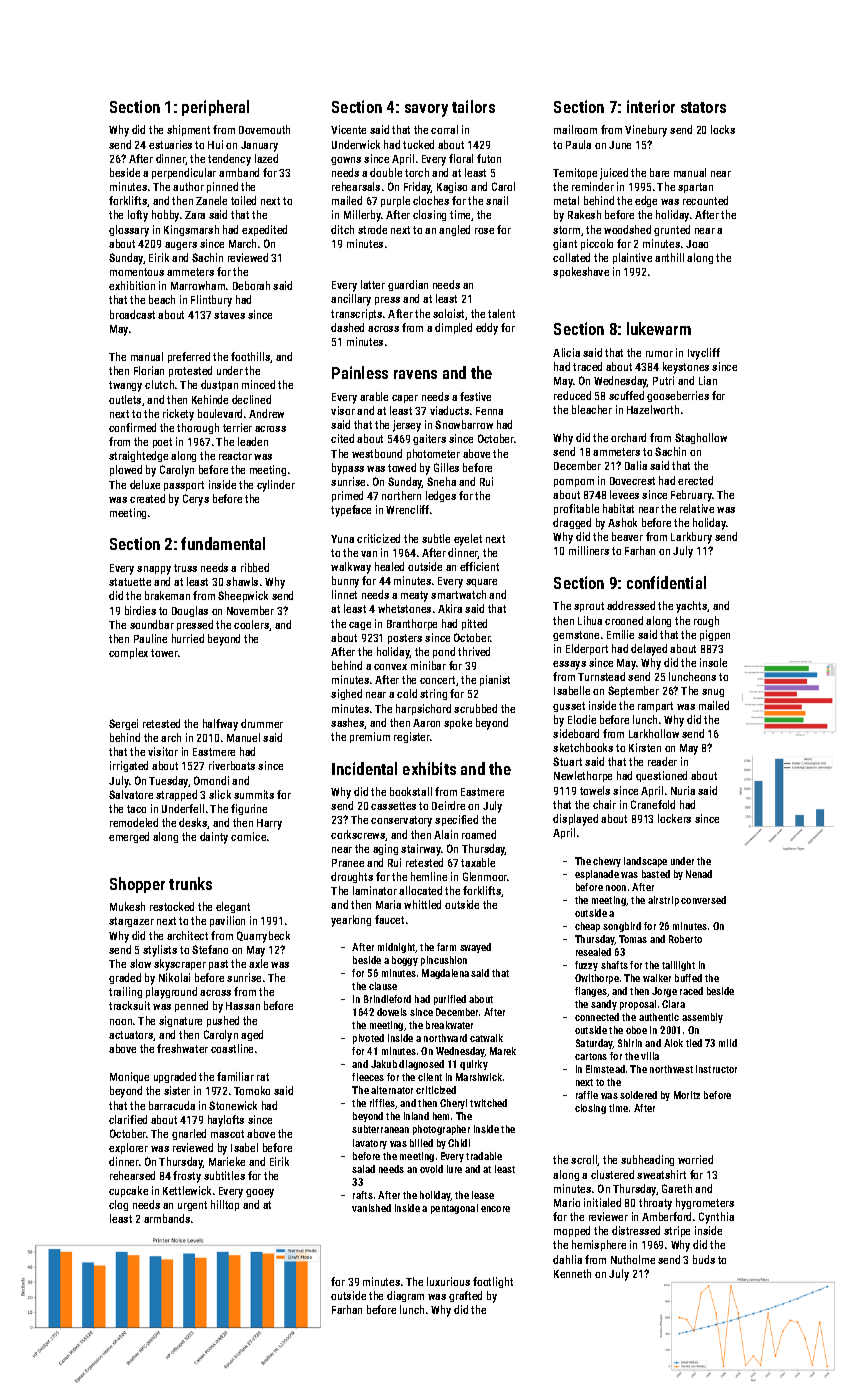 This image has width=849, height=1400. I want to click on primed, so click(347, 496).
